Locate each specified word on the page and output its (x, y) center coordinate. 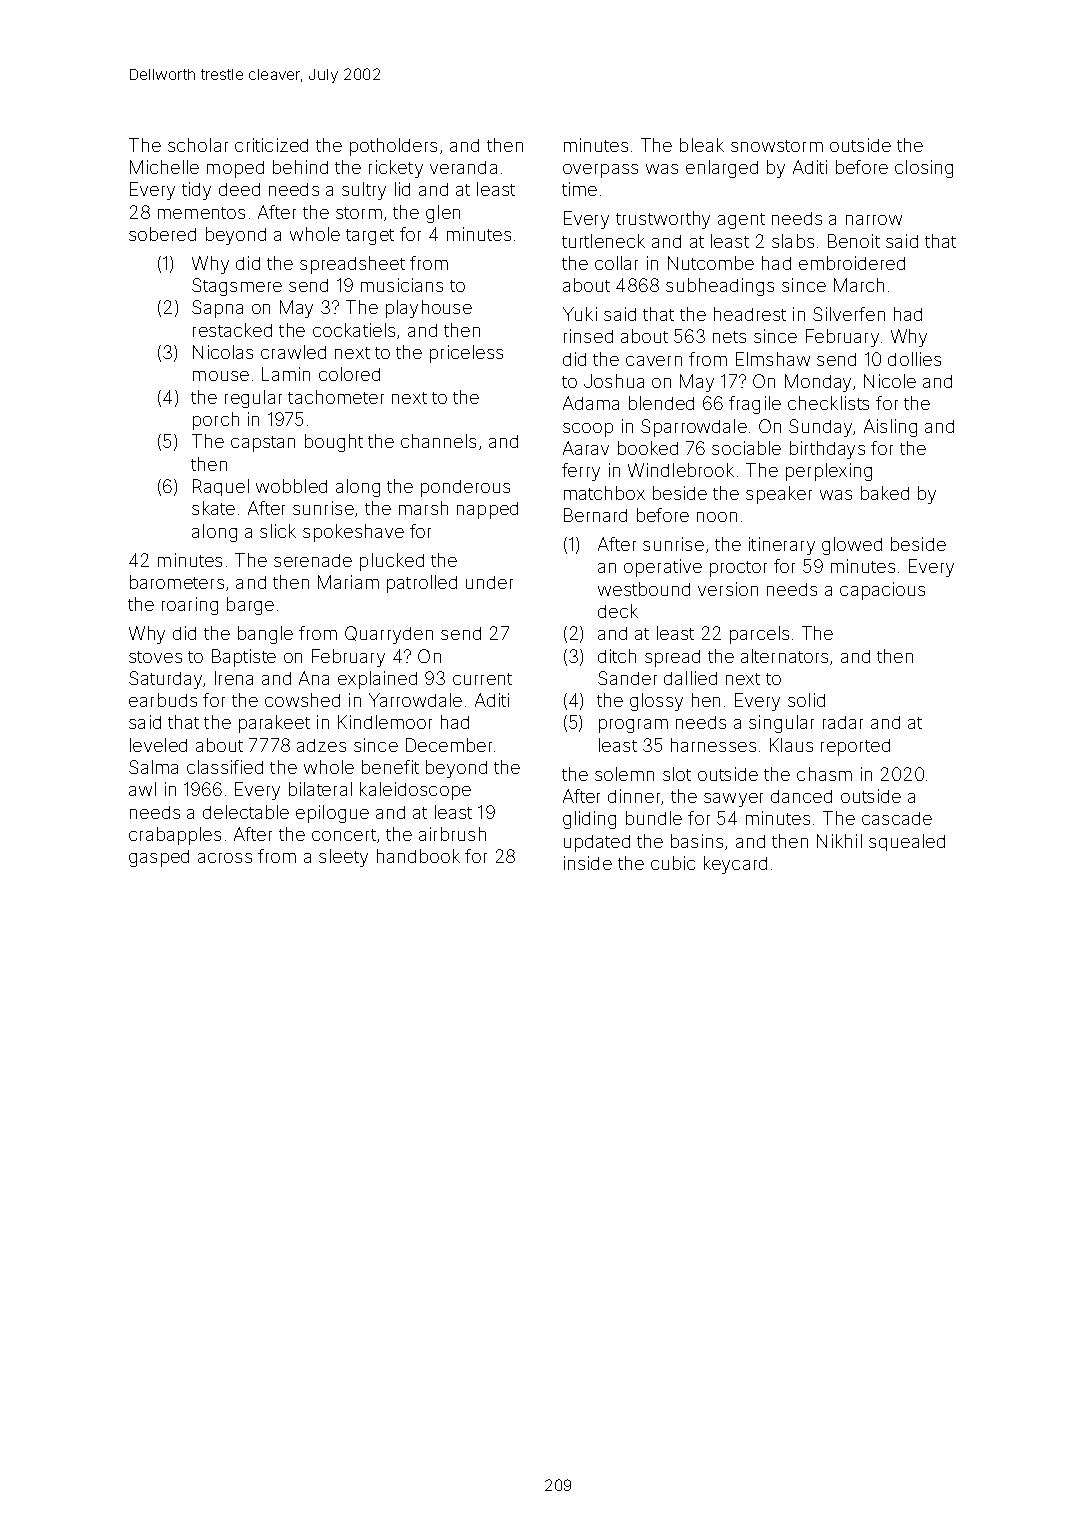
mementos (201, 213)
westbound (644, 589)
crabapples (175, 836)
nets (729, 337)
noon (717, 517)
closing (924, 169)
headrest (750, 314)
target (370, 237)
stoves (155, 657)
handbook (418, 856)
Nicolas (223, 352)
